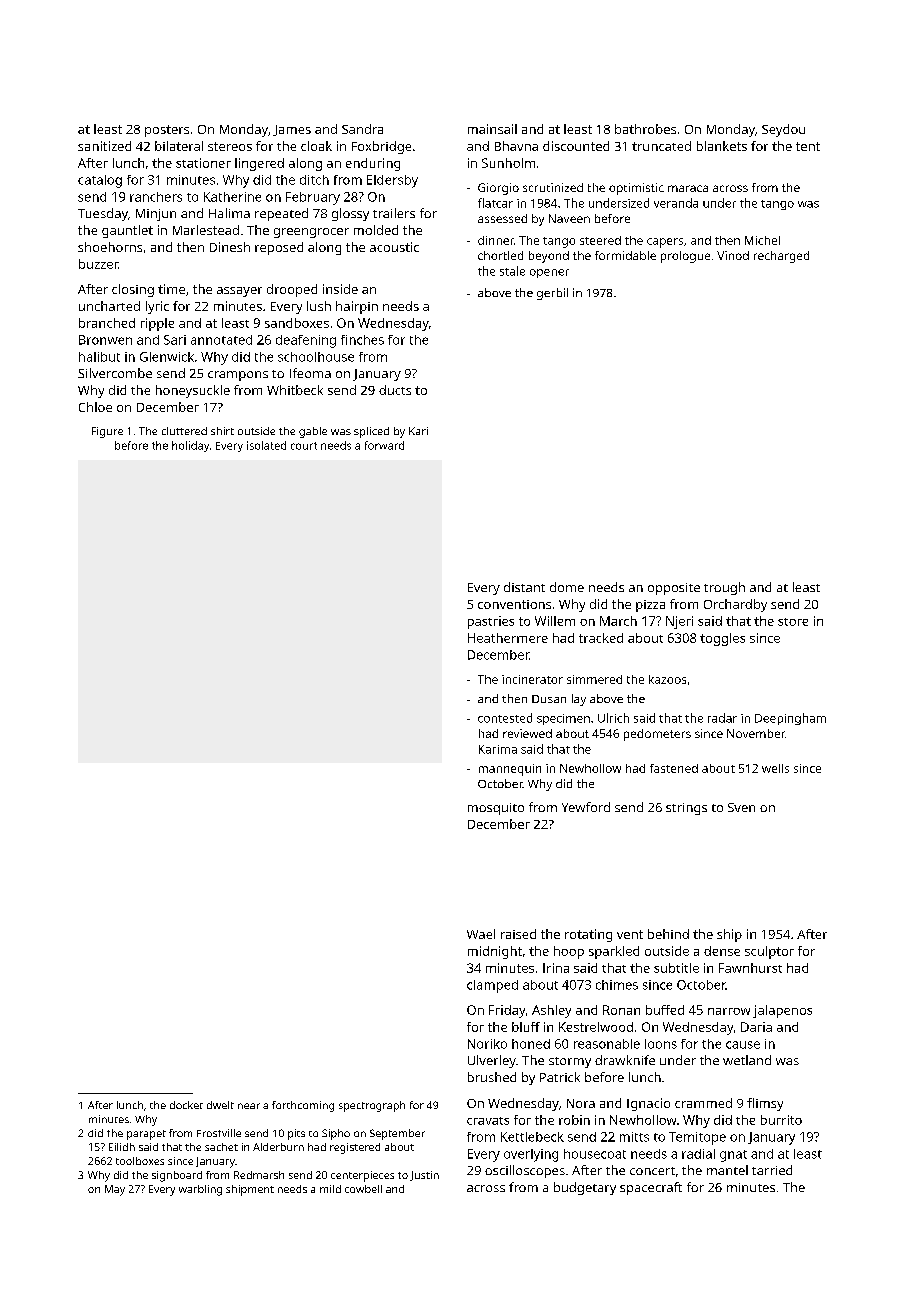 The height and width of the screenshot is (1316, 908). I want to click on James, so click(292, 130).
